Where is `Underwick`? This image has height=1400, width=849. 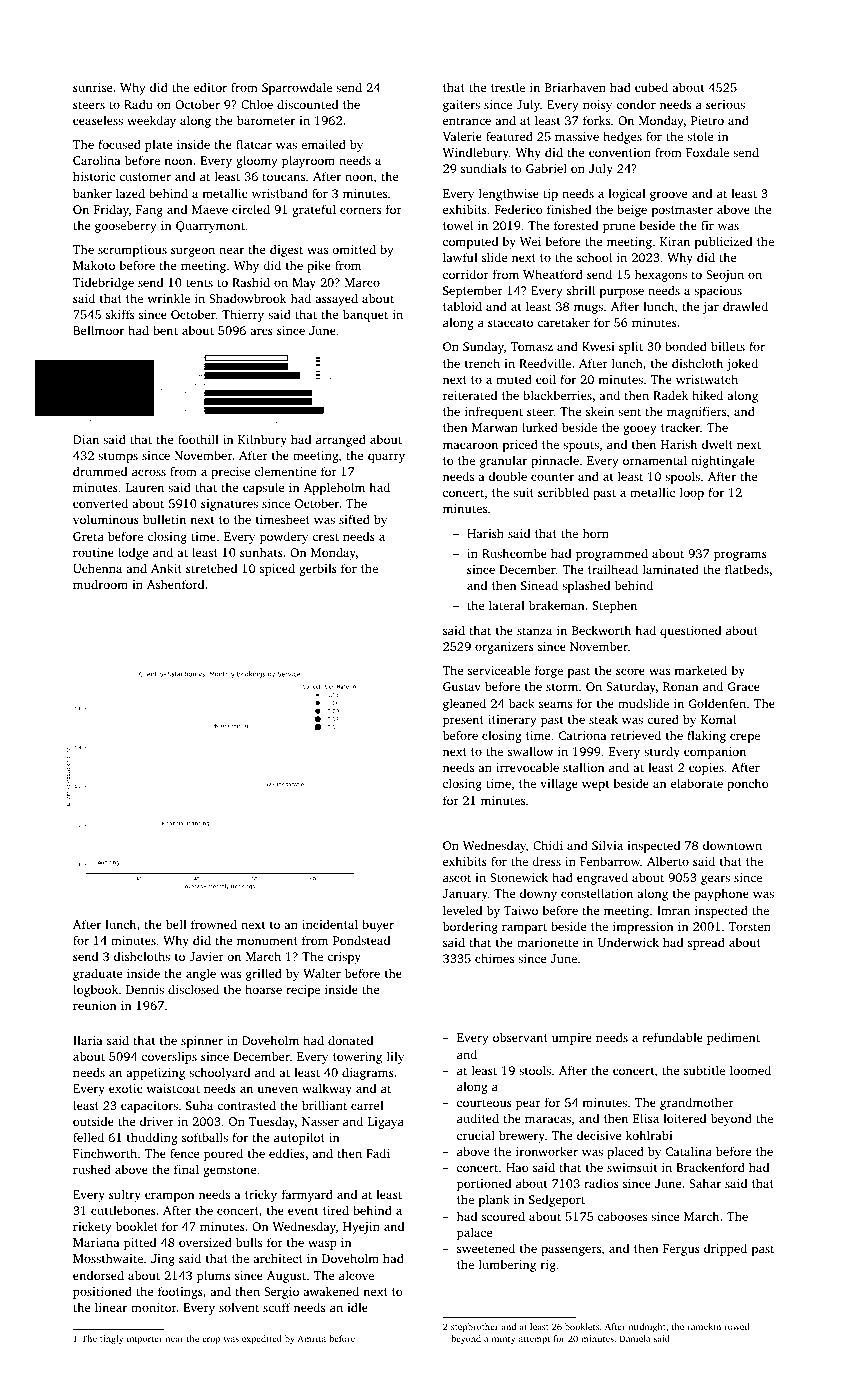
Underwick is located at coordinates (628, 942).
